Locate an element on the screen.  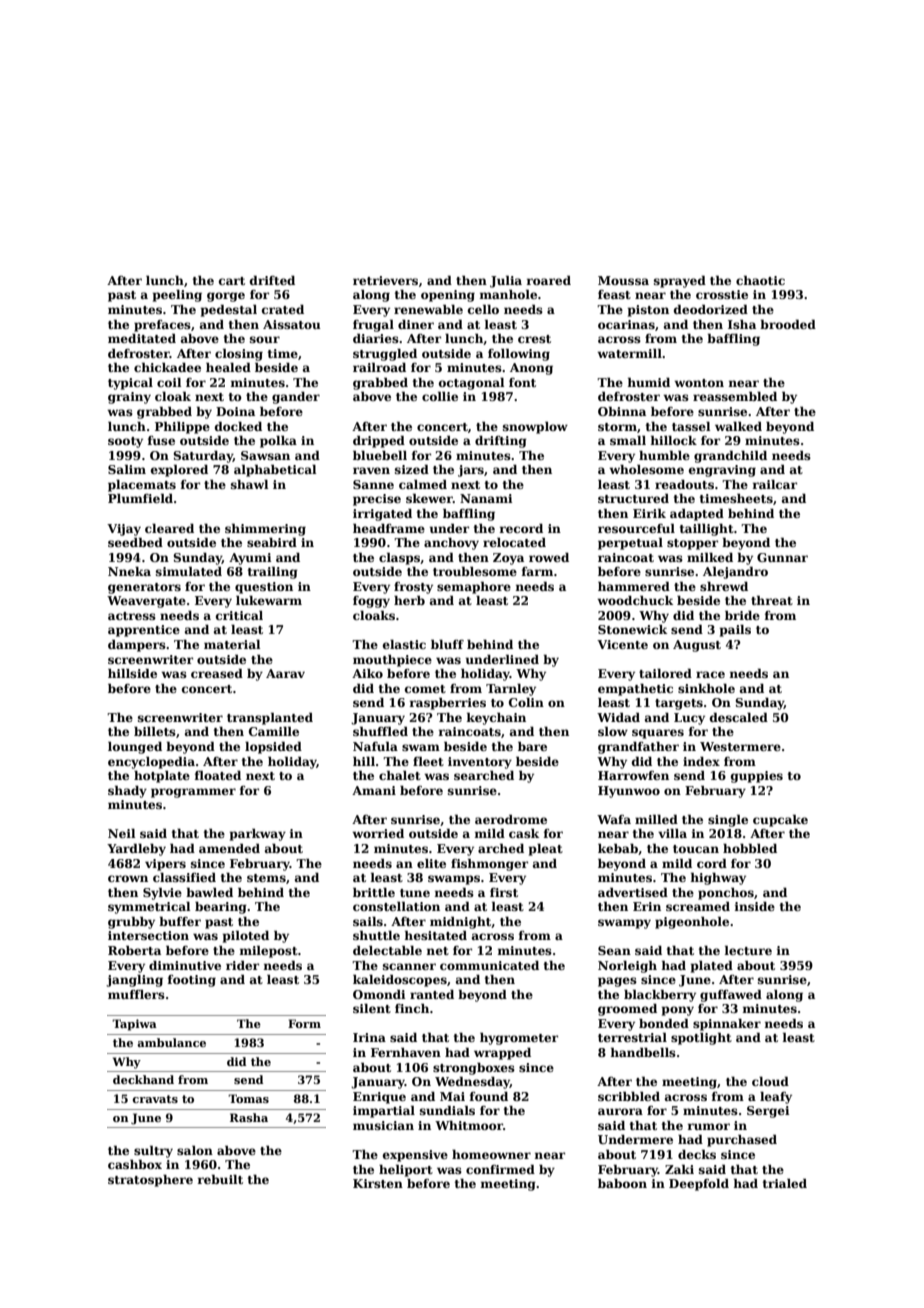
walked is located at coordinates (738, 426).
